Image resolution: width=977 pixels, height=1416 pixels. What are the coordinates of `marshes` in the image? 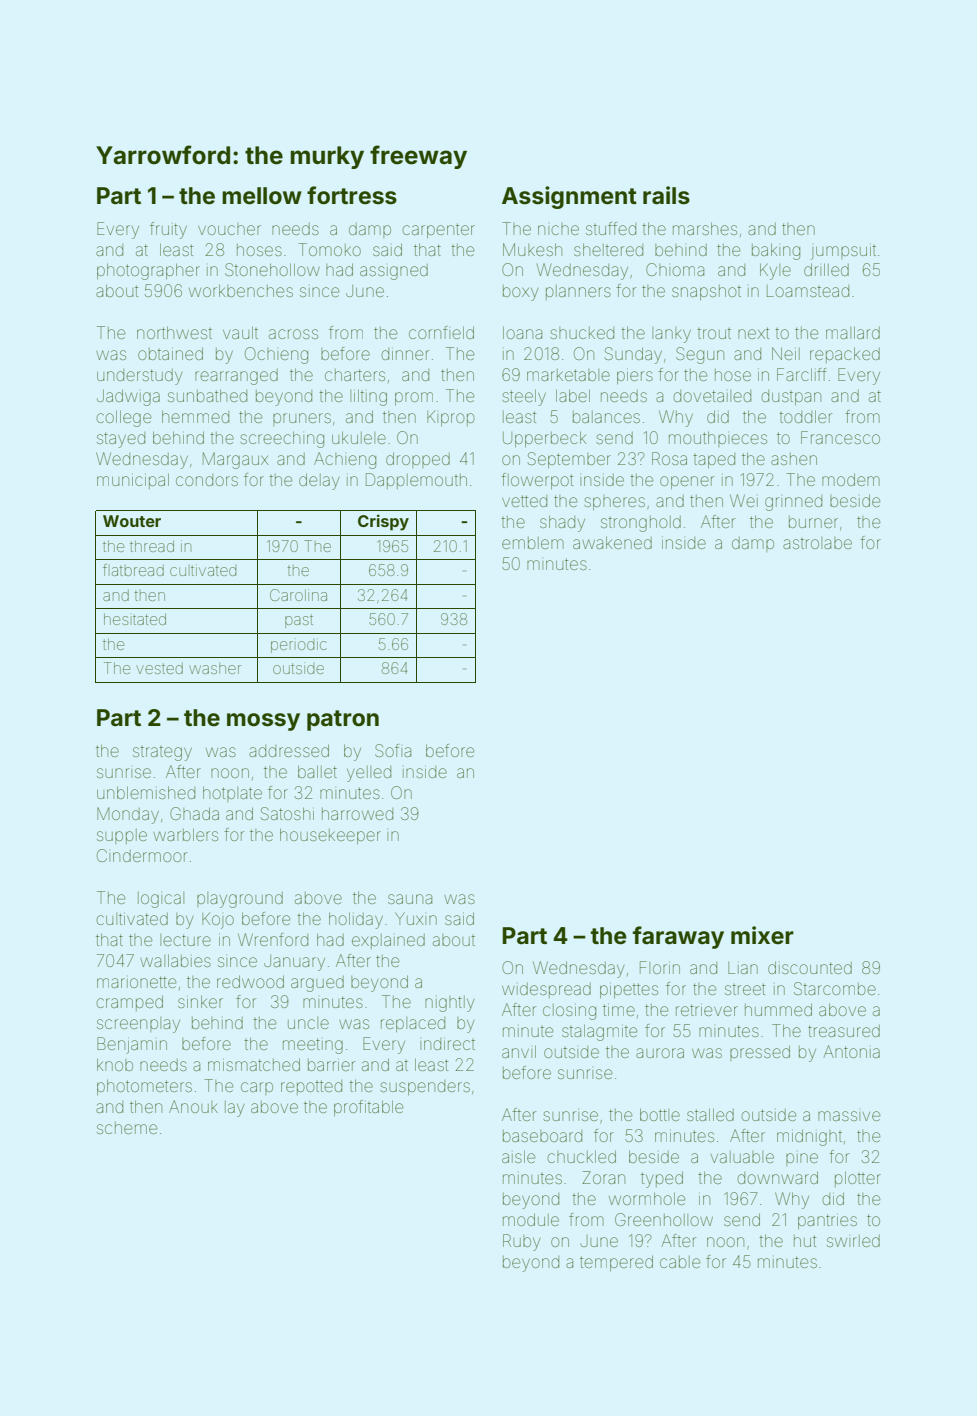 It's located at (705, 229).
